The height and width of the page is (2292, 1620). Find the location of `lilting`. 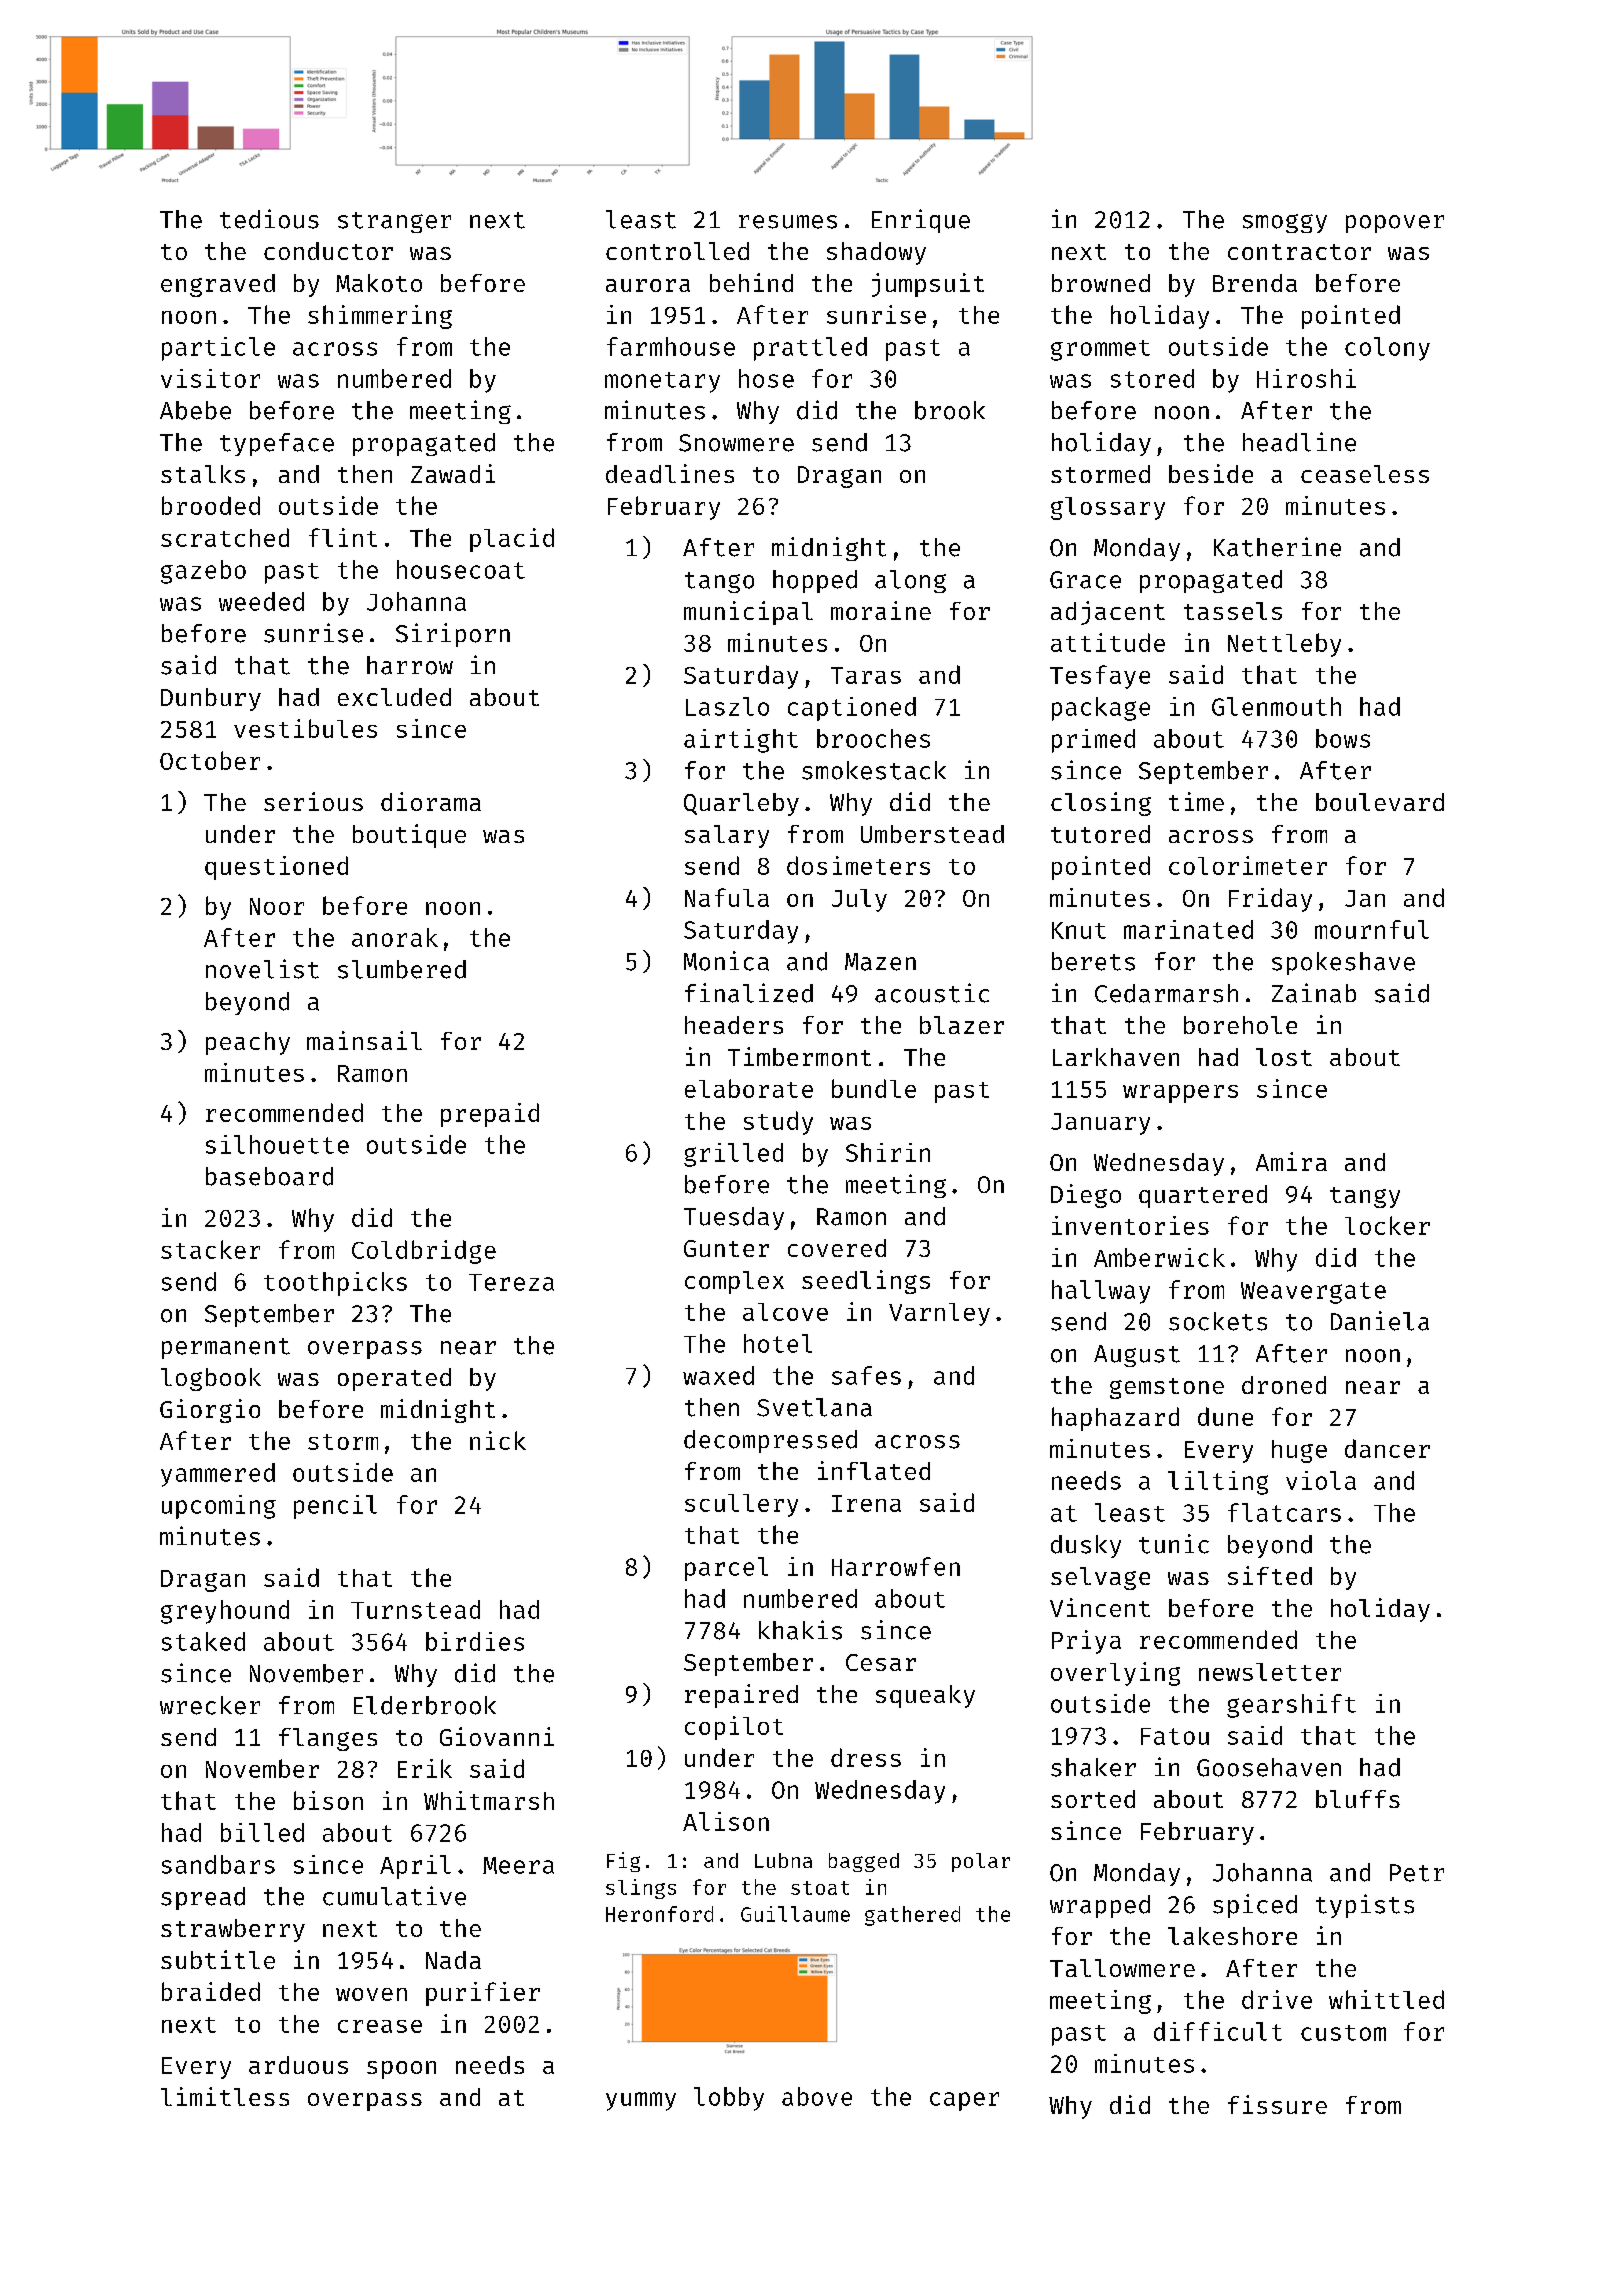

lilting is located at coordinates (1218, 1483).
